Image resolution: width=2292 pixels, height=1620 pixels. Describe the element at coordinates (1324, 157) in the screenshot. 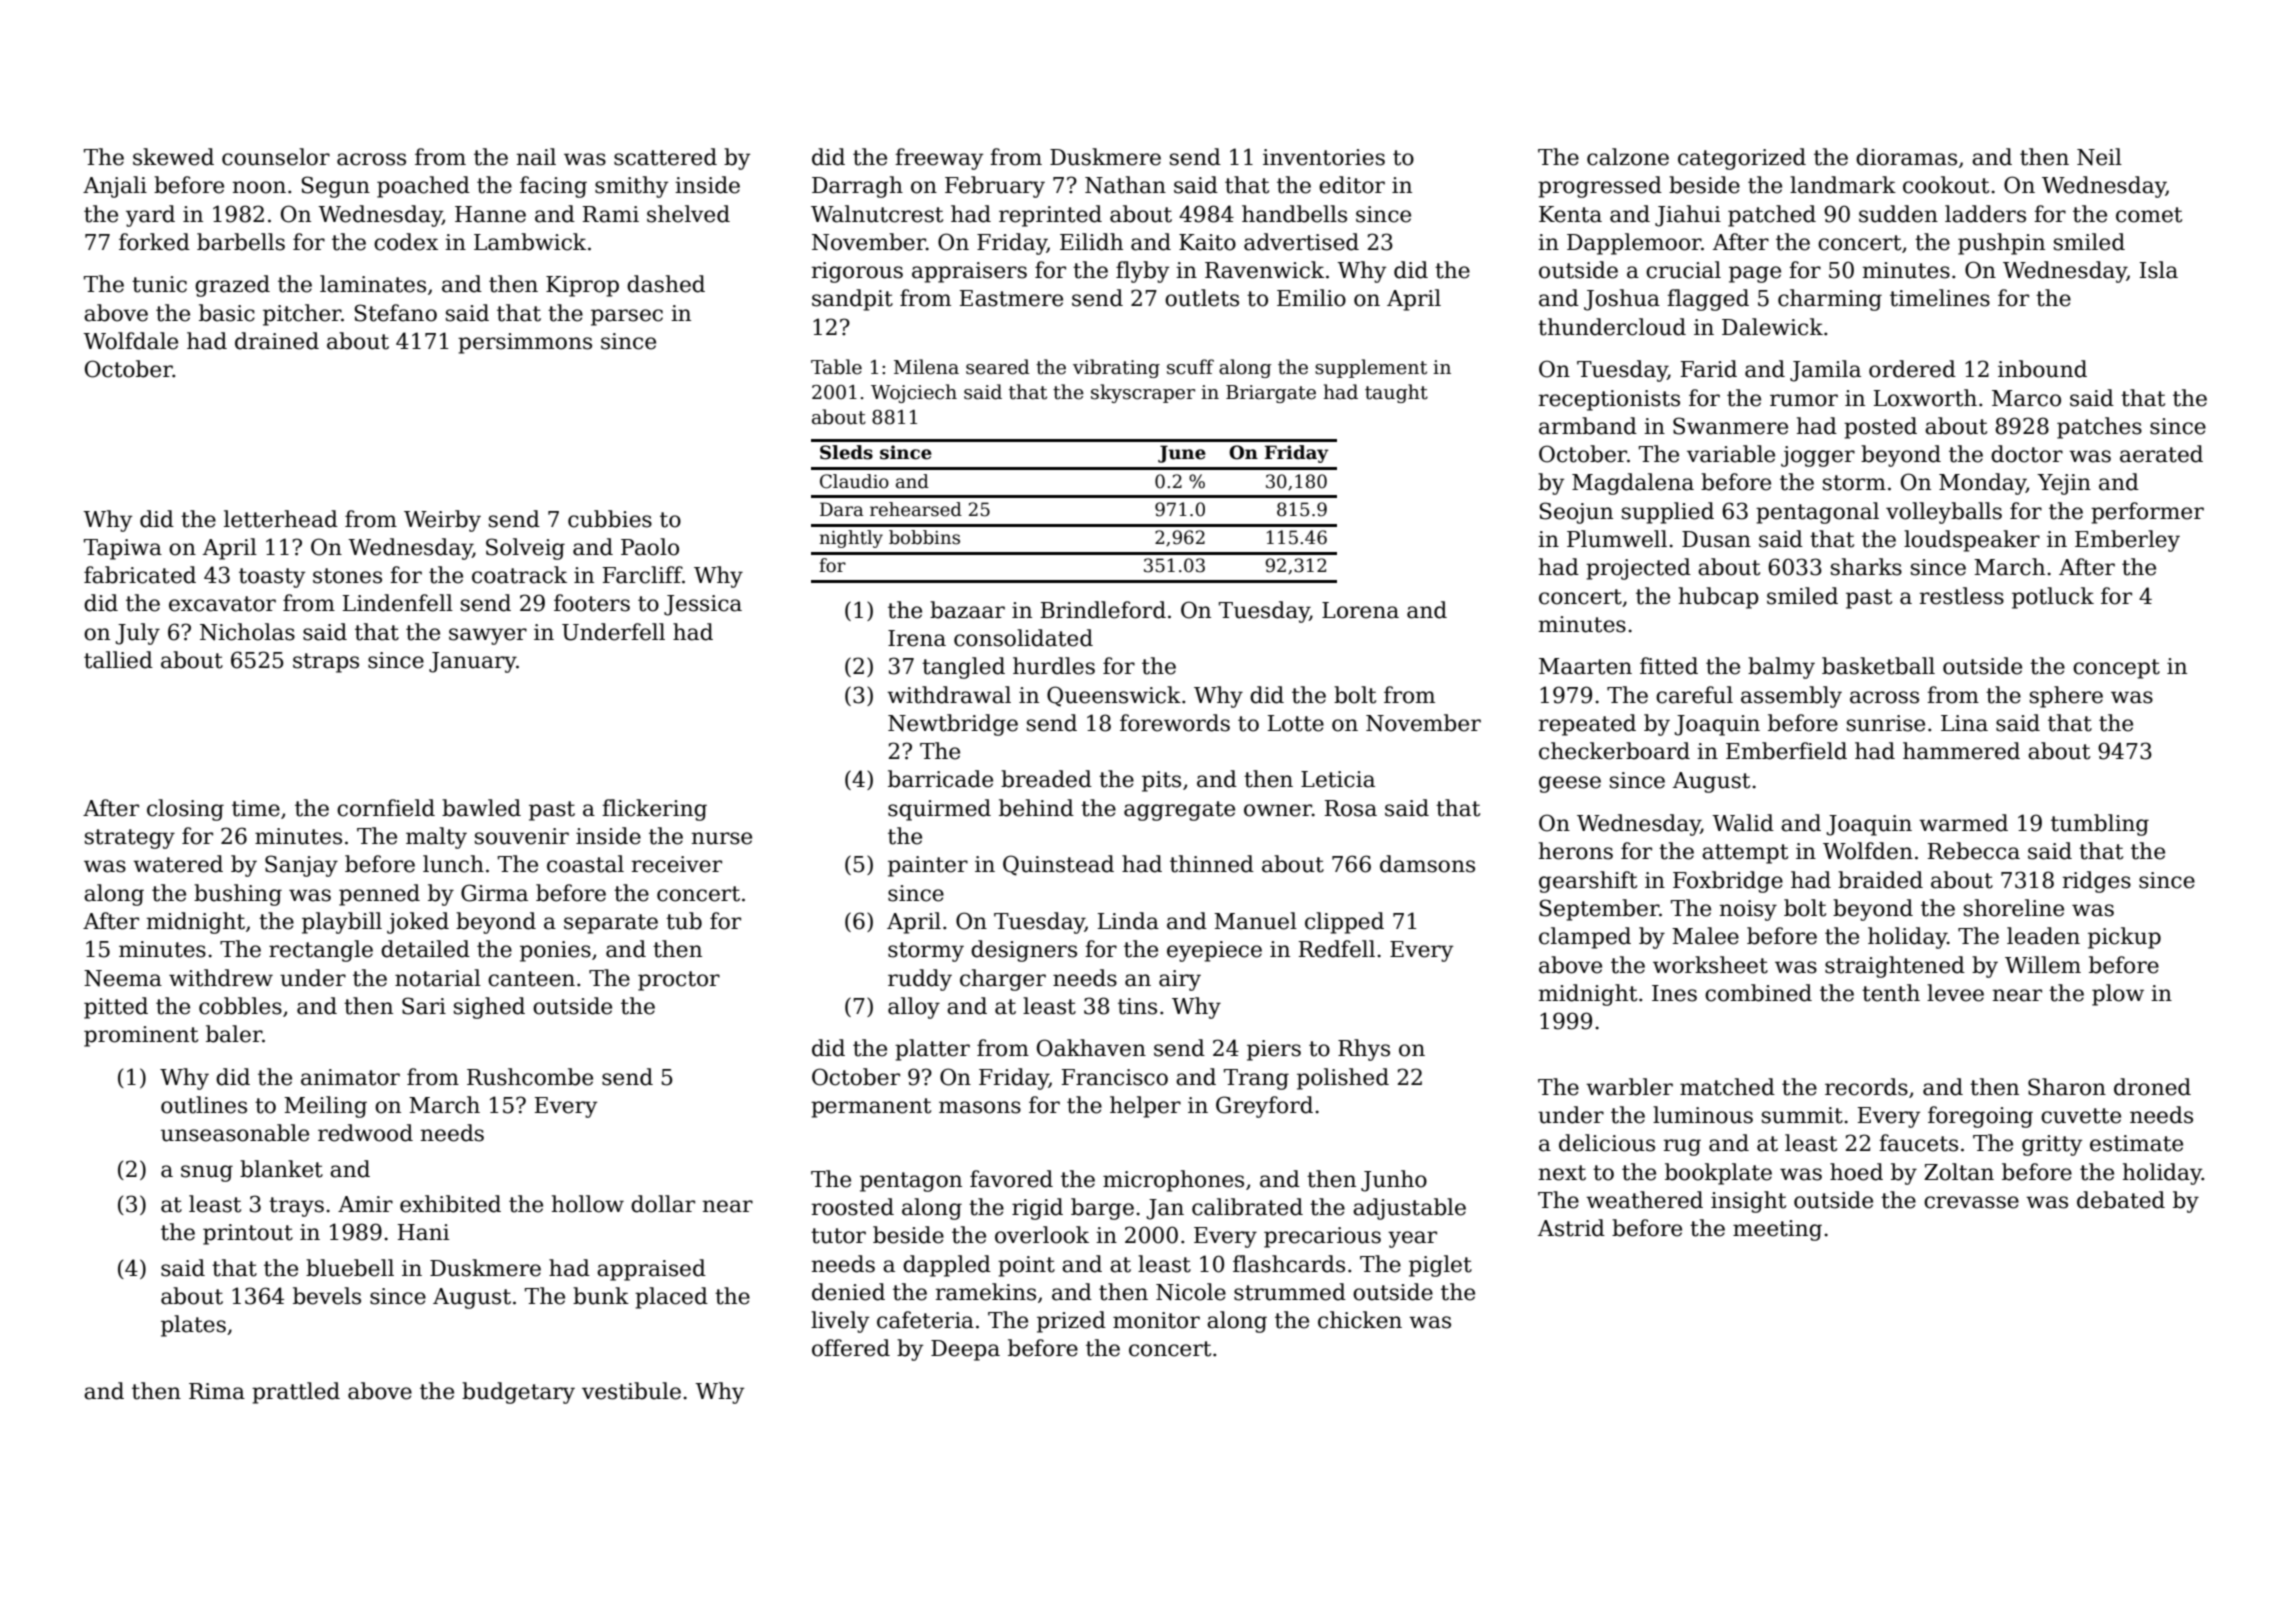

I see `inventories` at that location.
